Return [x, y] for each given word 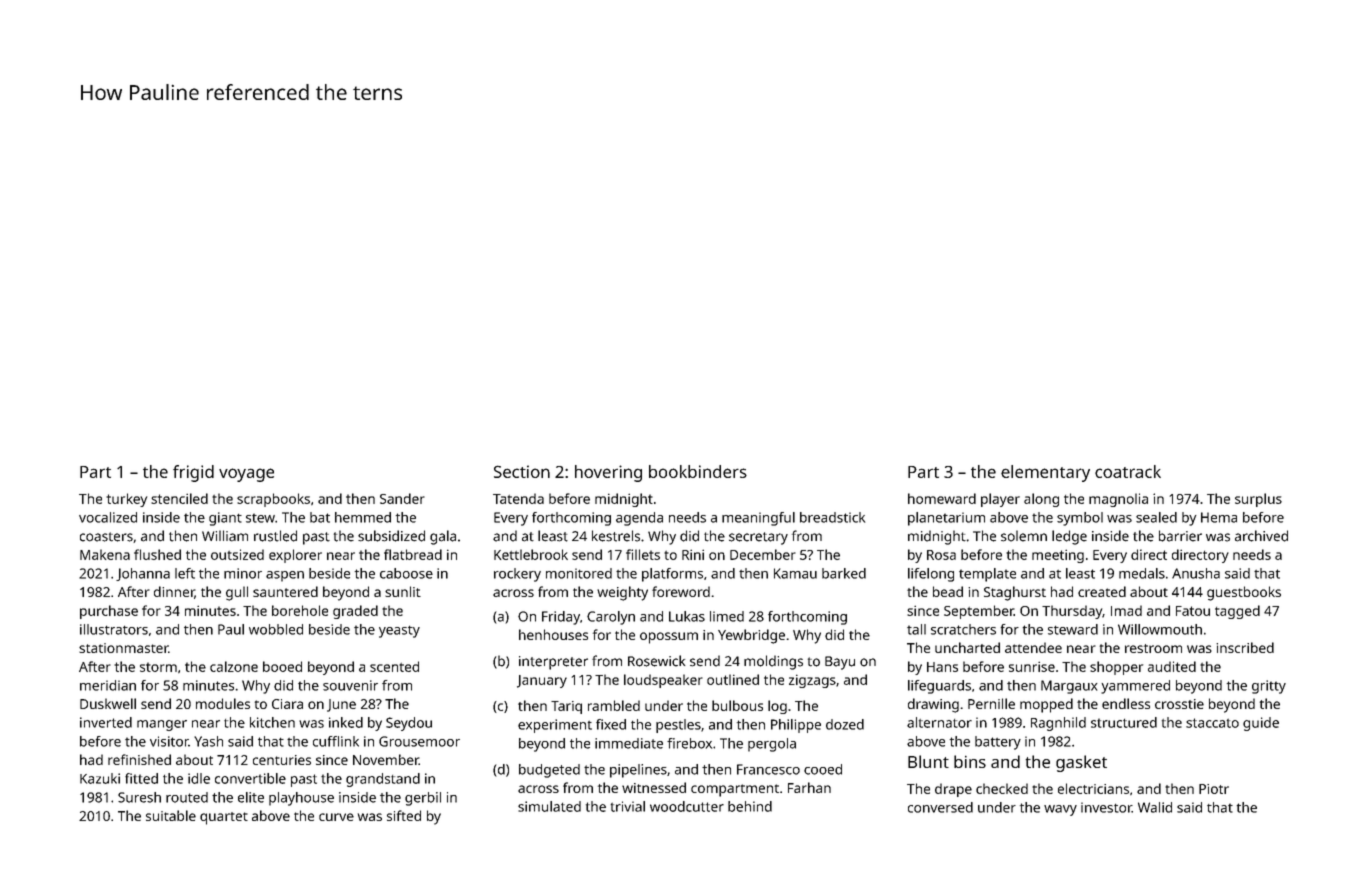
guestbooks [1244, 593]
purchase [109, 612]
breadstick [832, 517]
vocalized [108, 517]
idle [199, 778]
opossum [669, 638]
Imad [1126, 610]
